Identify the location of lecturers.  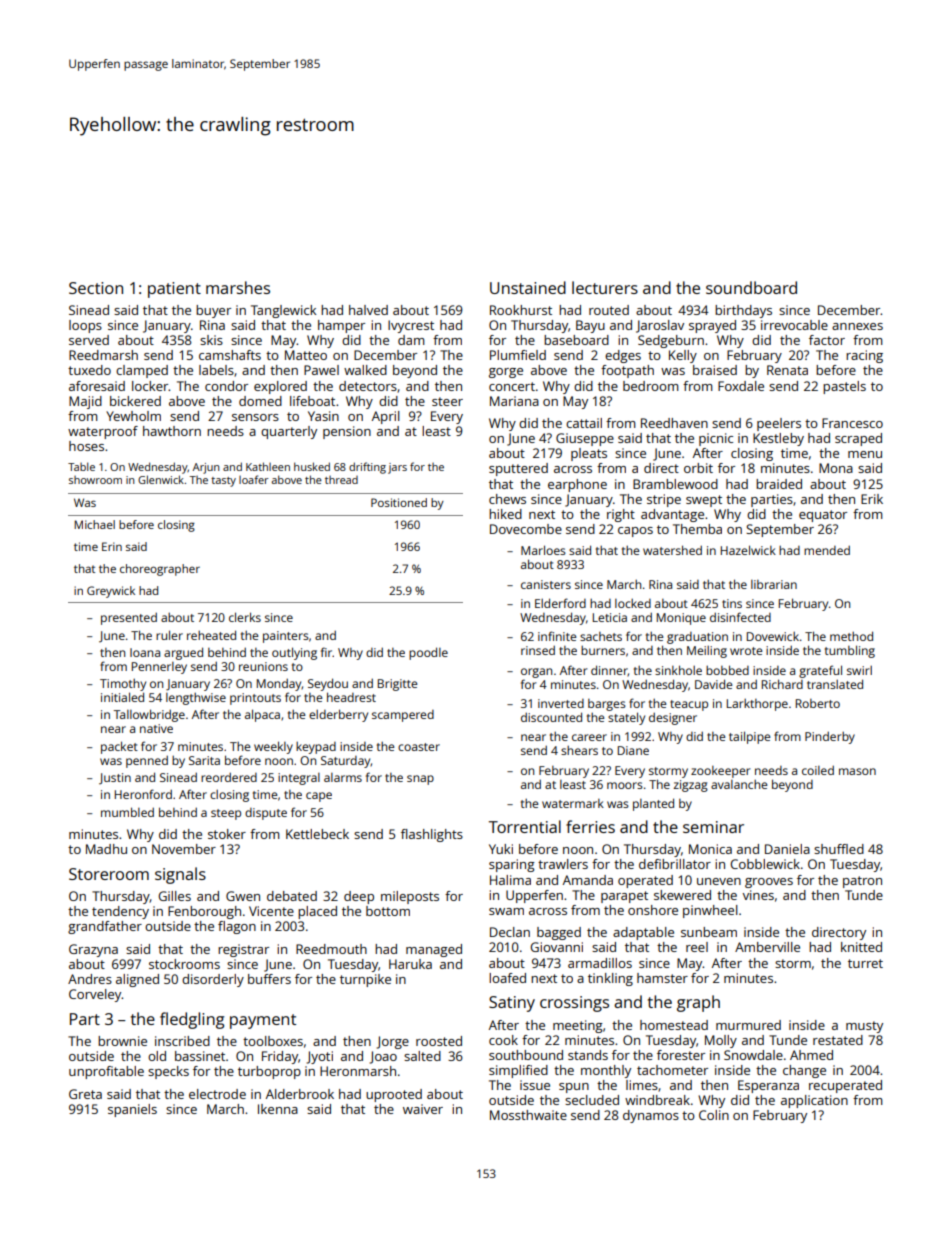
(605, 287).
